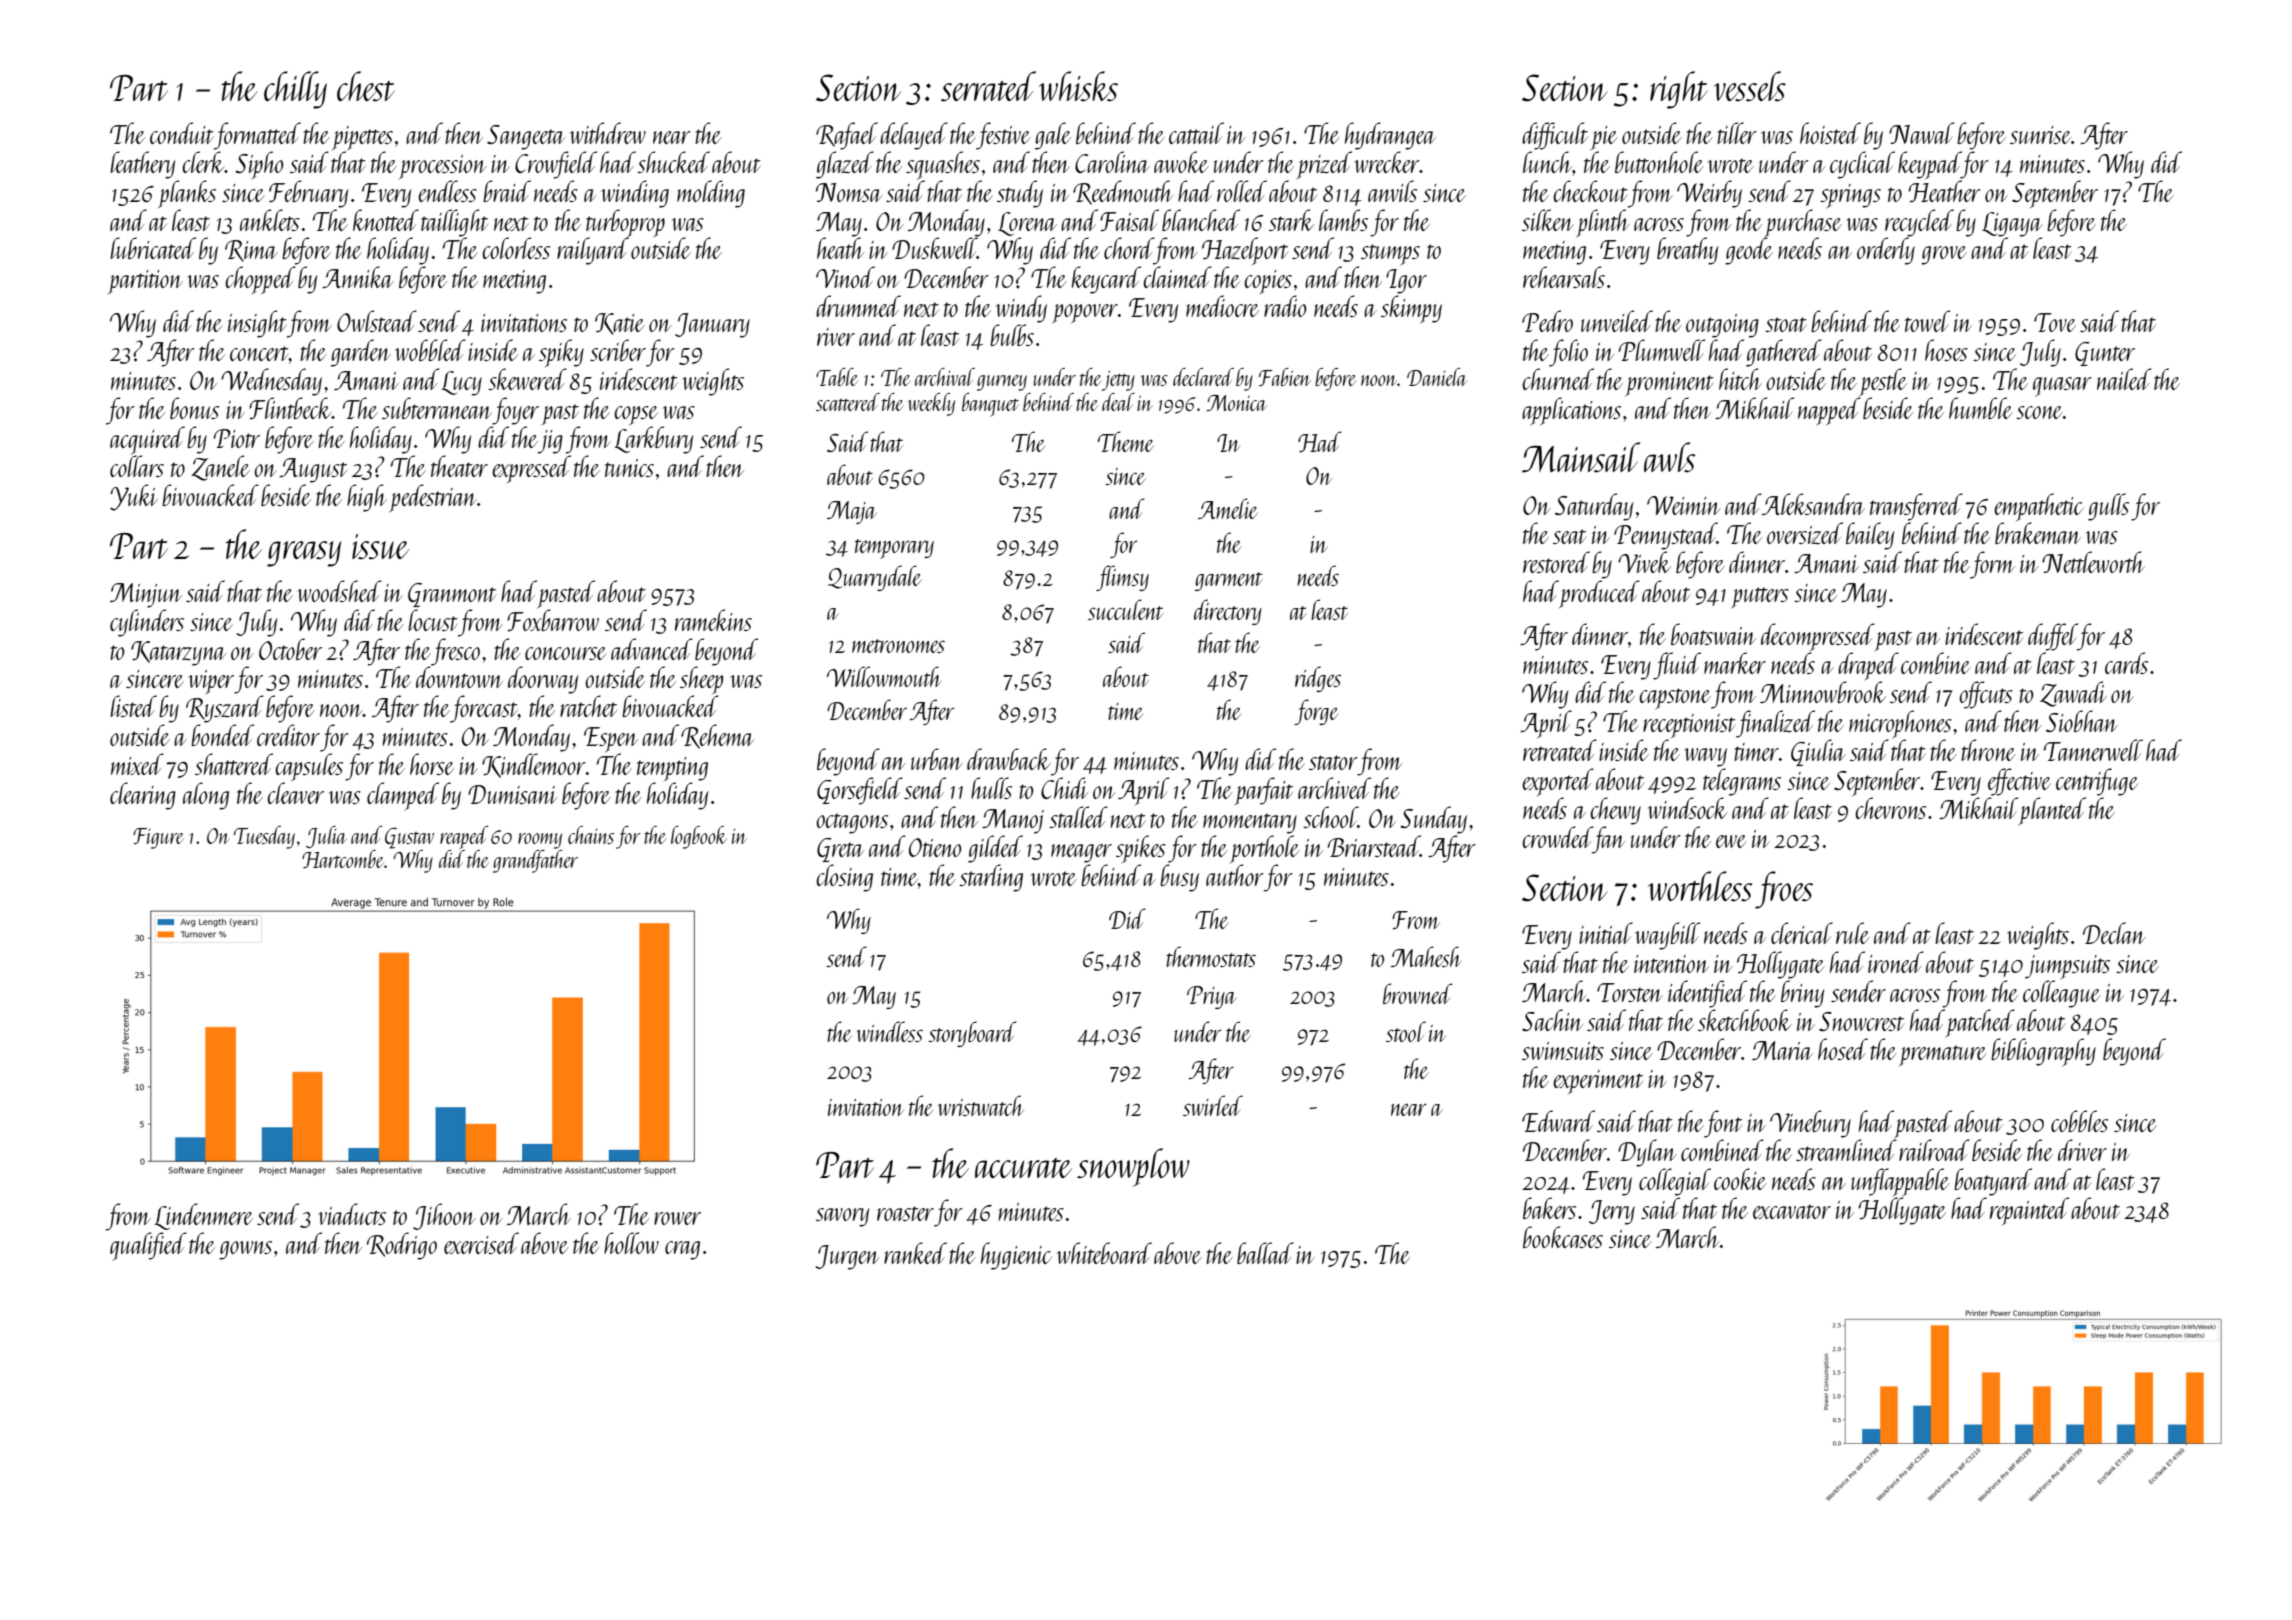  Describe the element at coordinates (245, 1250) in the screenshot. I see `gowns` at that location.
